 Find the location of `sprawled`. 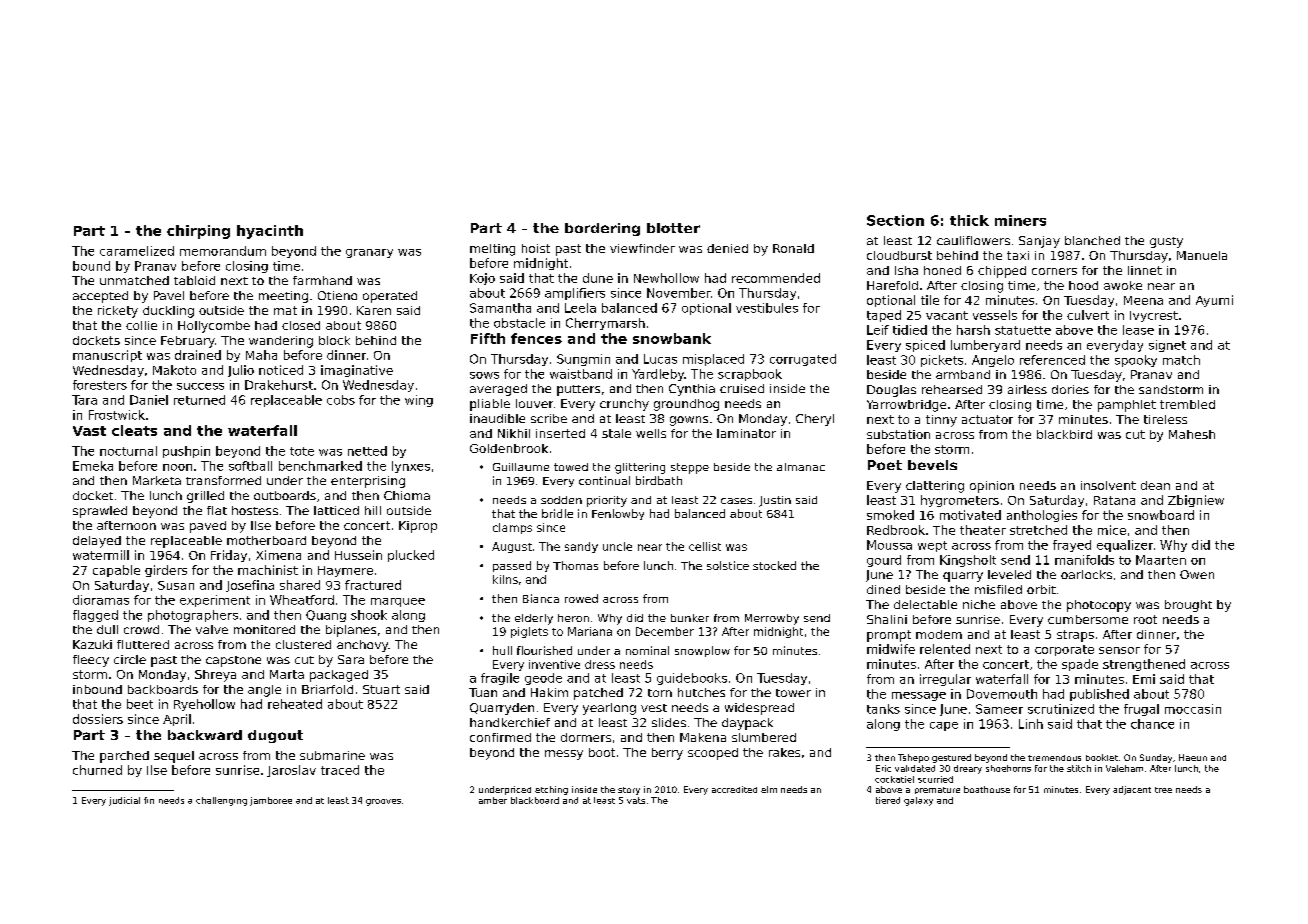

sprawled is located at coordinates (100, 512).
